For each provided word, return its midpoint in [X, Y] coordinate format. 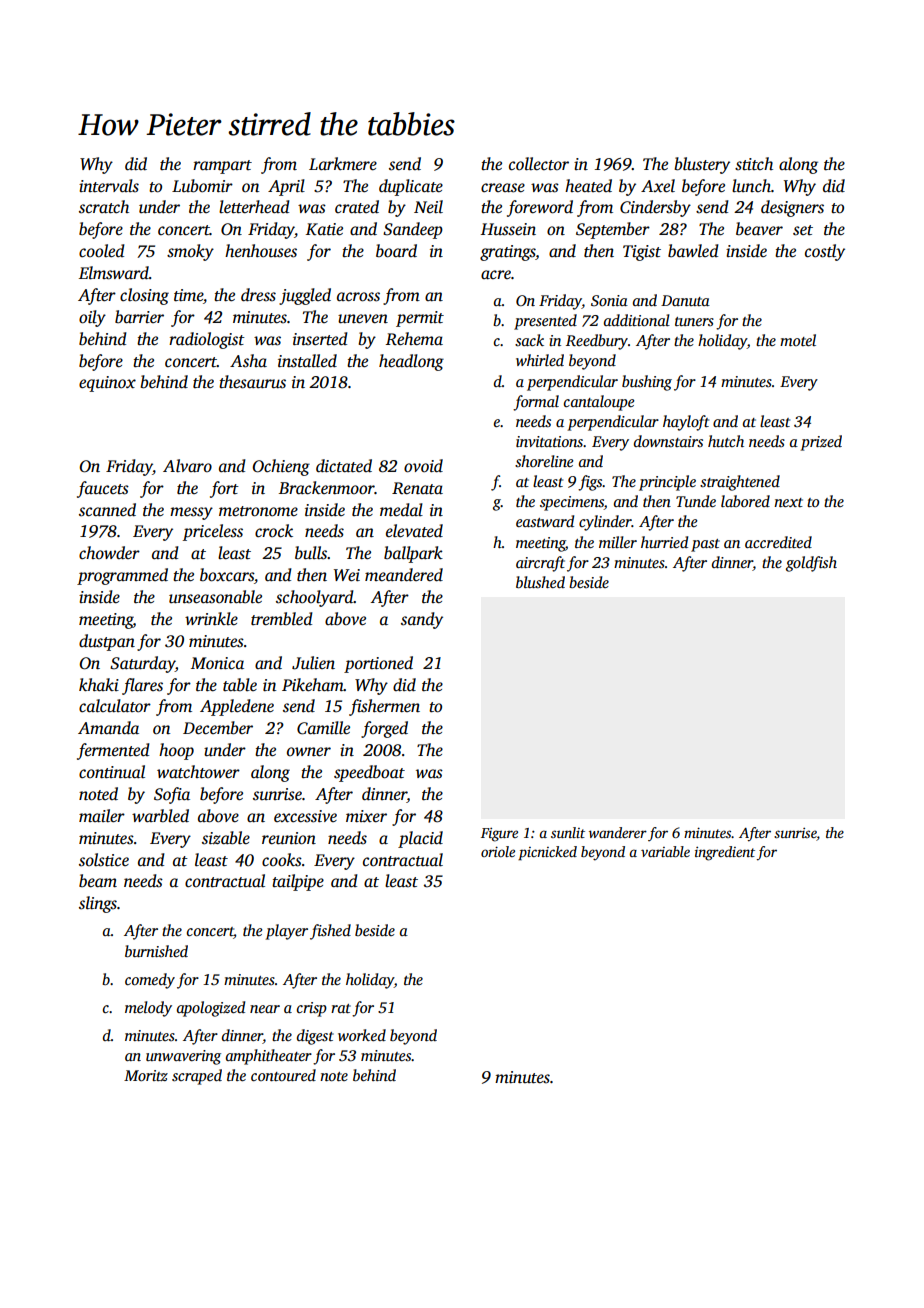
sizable [226, 838]
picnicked [547, 853]
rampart [222, 167]
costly [825, 252]
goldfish [811, 564]
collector [539, 164]
